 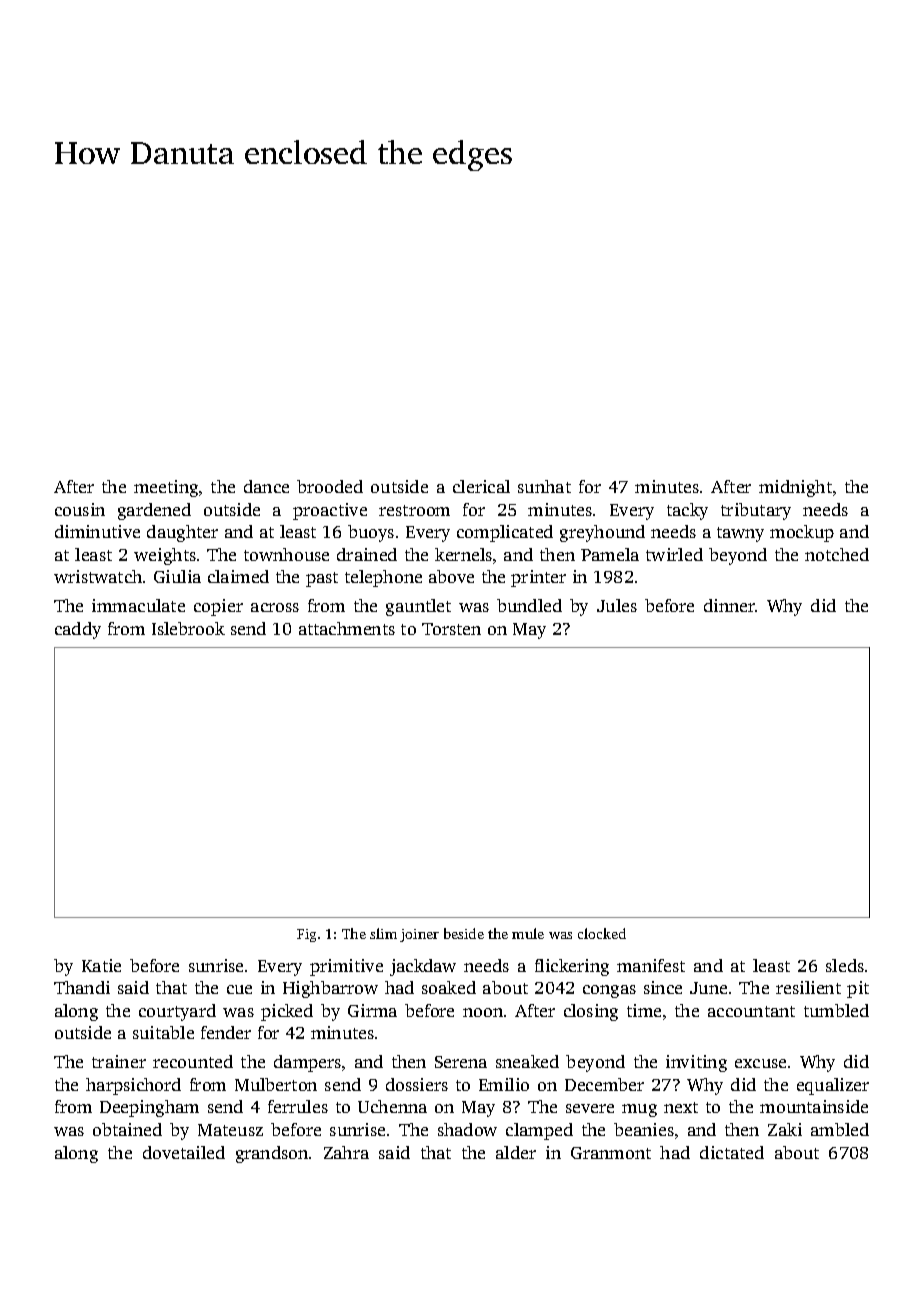 What do you see at coordinates (544, 486) in the page?
I see `sunhat` at bounding box center [544, 486].
